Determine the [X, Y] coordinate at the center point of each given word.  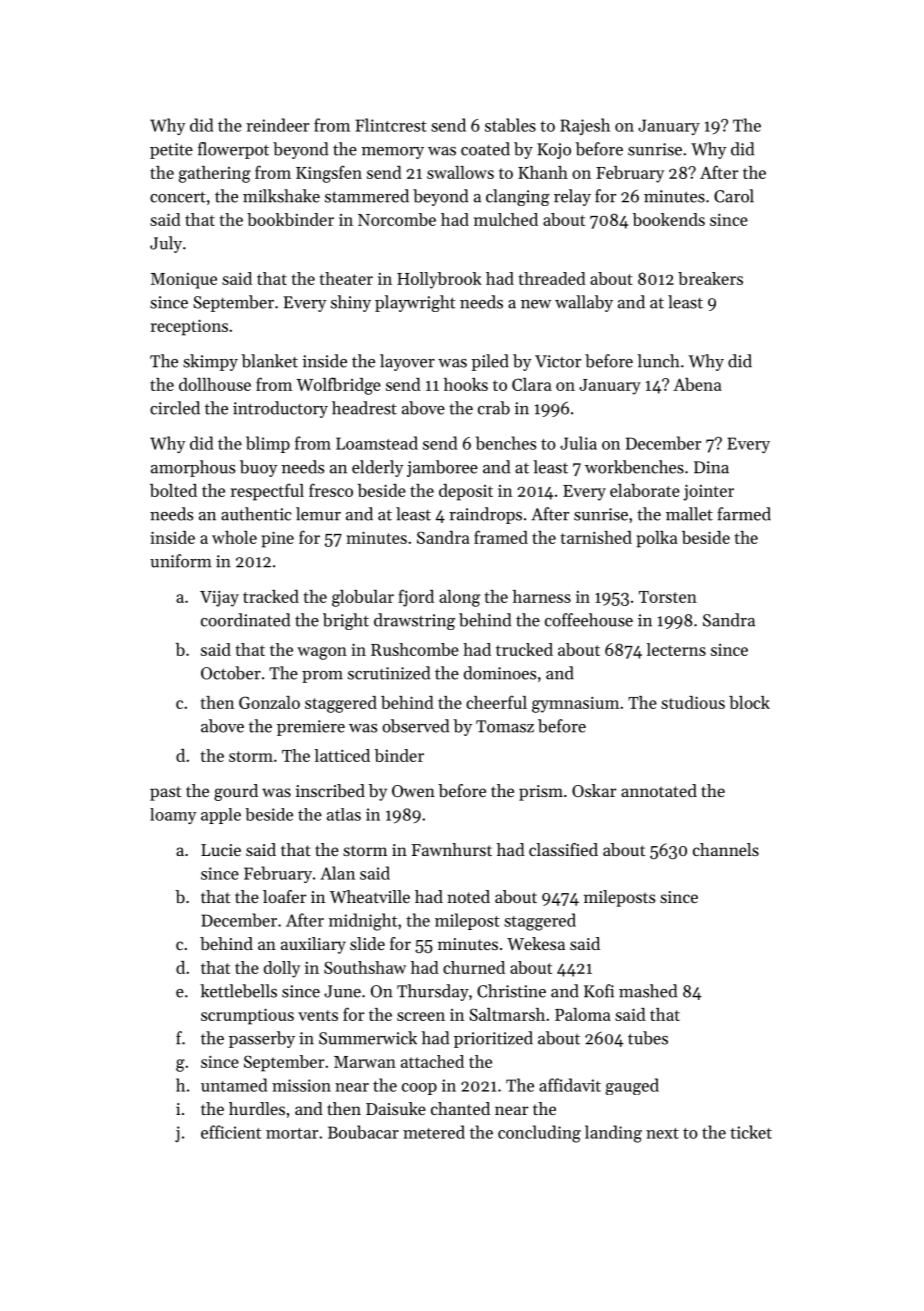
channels [726, 849]
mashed [648, 991]
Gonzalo [269, 702]
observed [415, 726]
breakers [710, 278]
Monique [184, 281]
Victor [558, 361]
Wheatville [370, 896]
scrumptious [247, 1016]
